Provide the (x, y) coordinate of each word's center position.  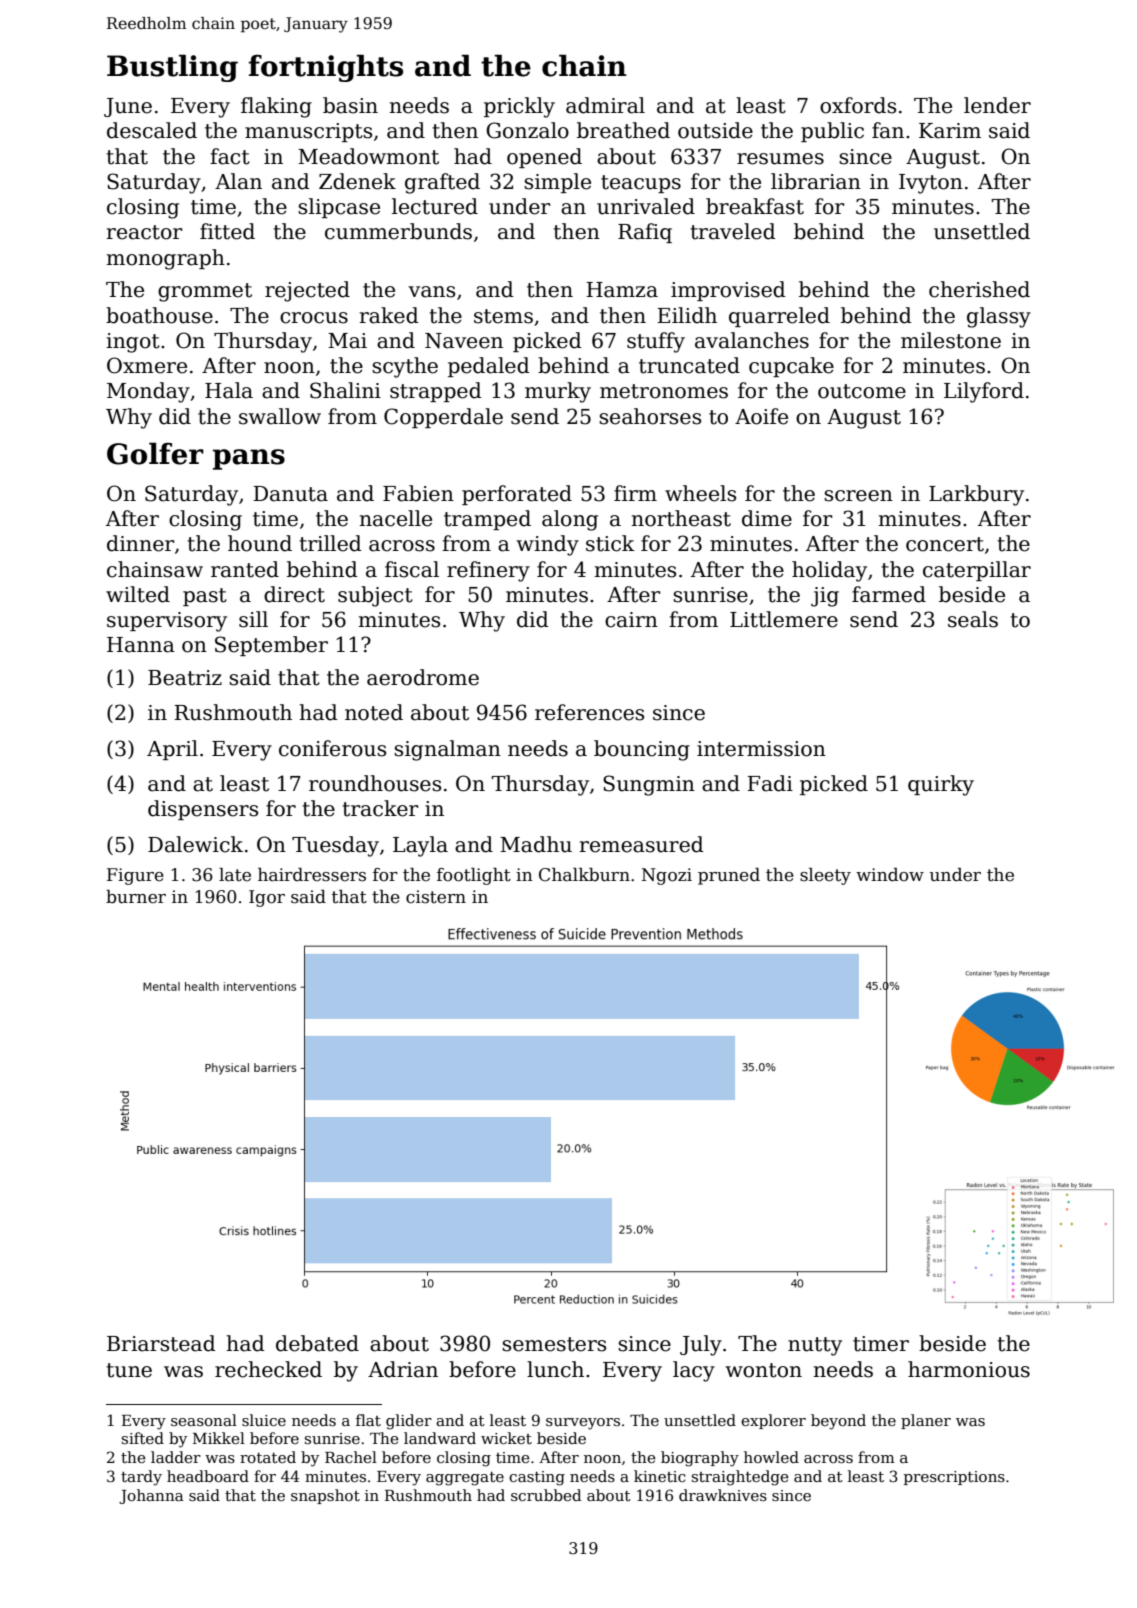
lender (997, 105)
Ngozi (667, 876)
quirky (941, 785)
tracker (380, 808)
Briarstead (161, 1343)
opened (544, 158)
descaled (152, 130)
